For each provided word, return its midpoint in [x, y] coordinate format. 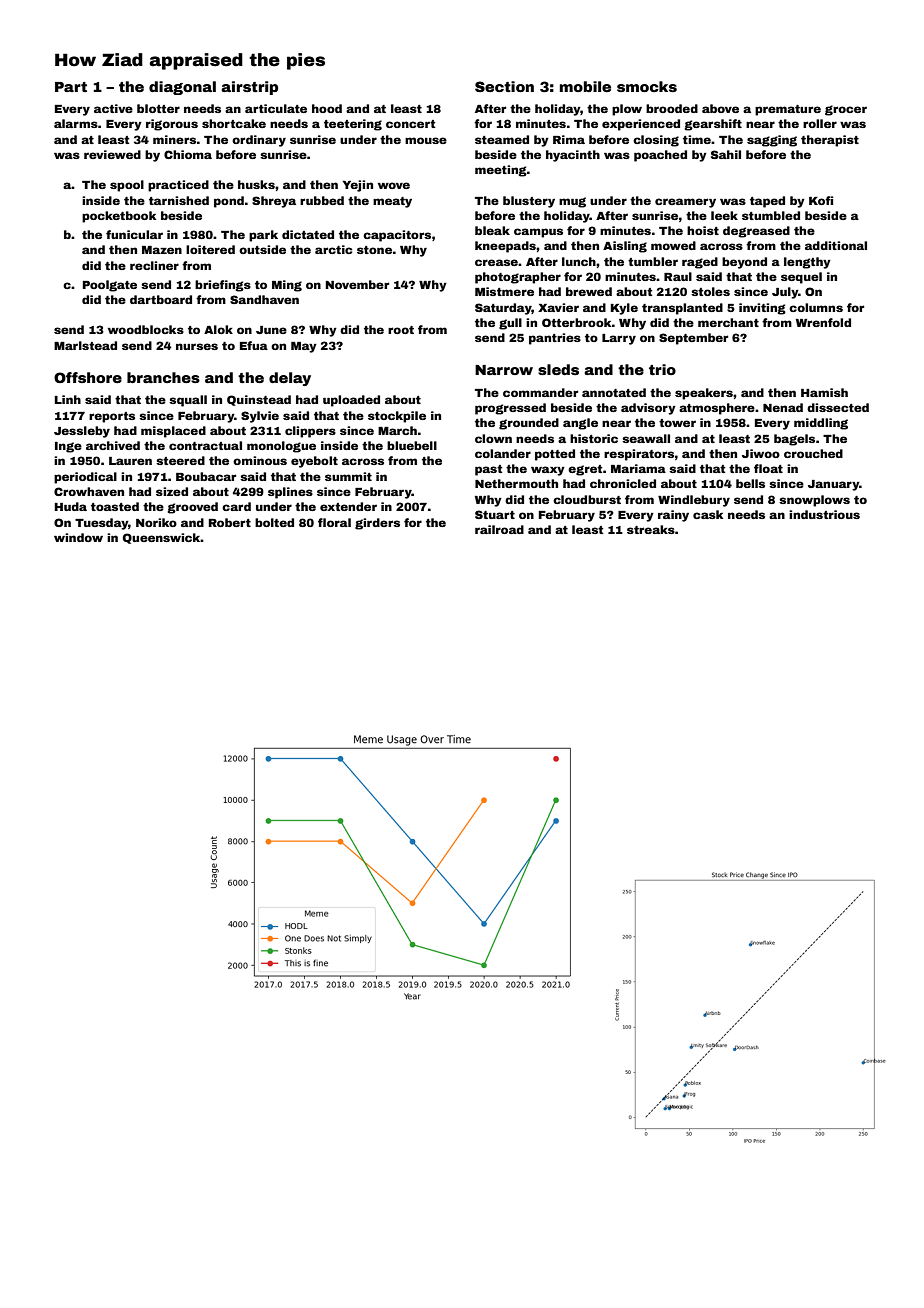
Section [504, 86]
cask [708, 514]
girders [377, 524]
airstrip [249, 88]
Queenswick [162, 538]
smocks [647, 86]
